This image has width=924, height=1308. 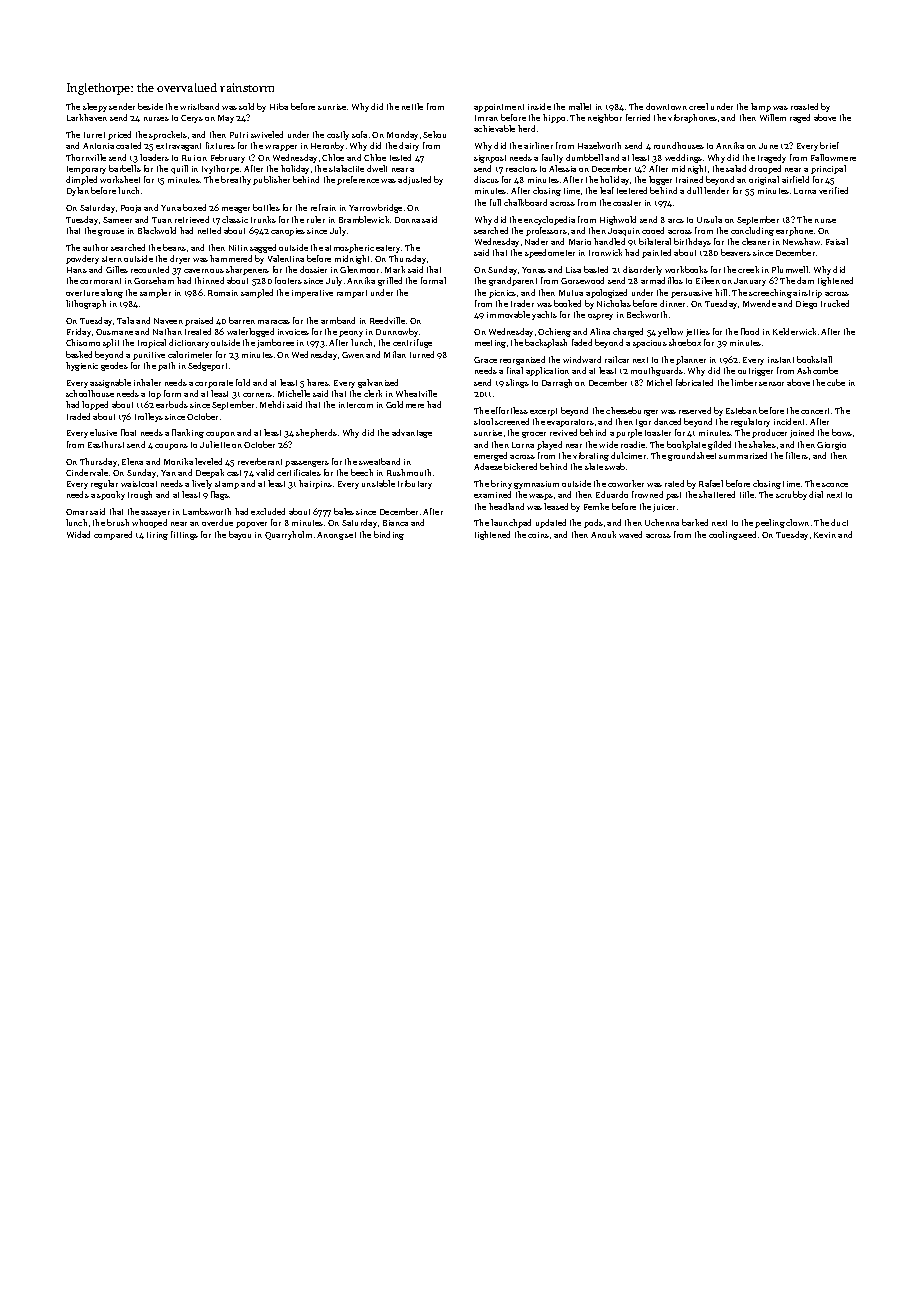 What do you see at coordinates (723, 535) in the image?
I see `cooling` at bounding box center [723, 535].
